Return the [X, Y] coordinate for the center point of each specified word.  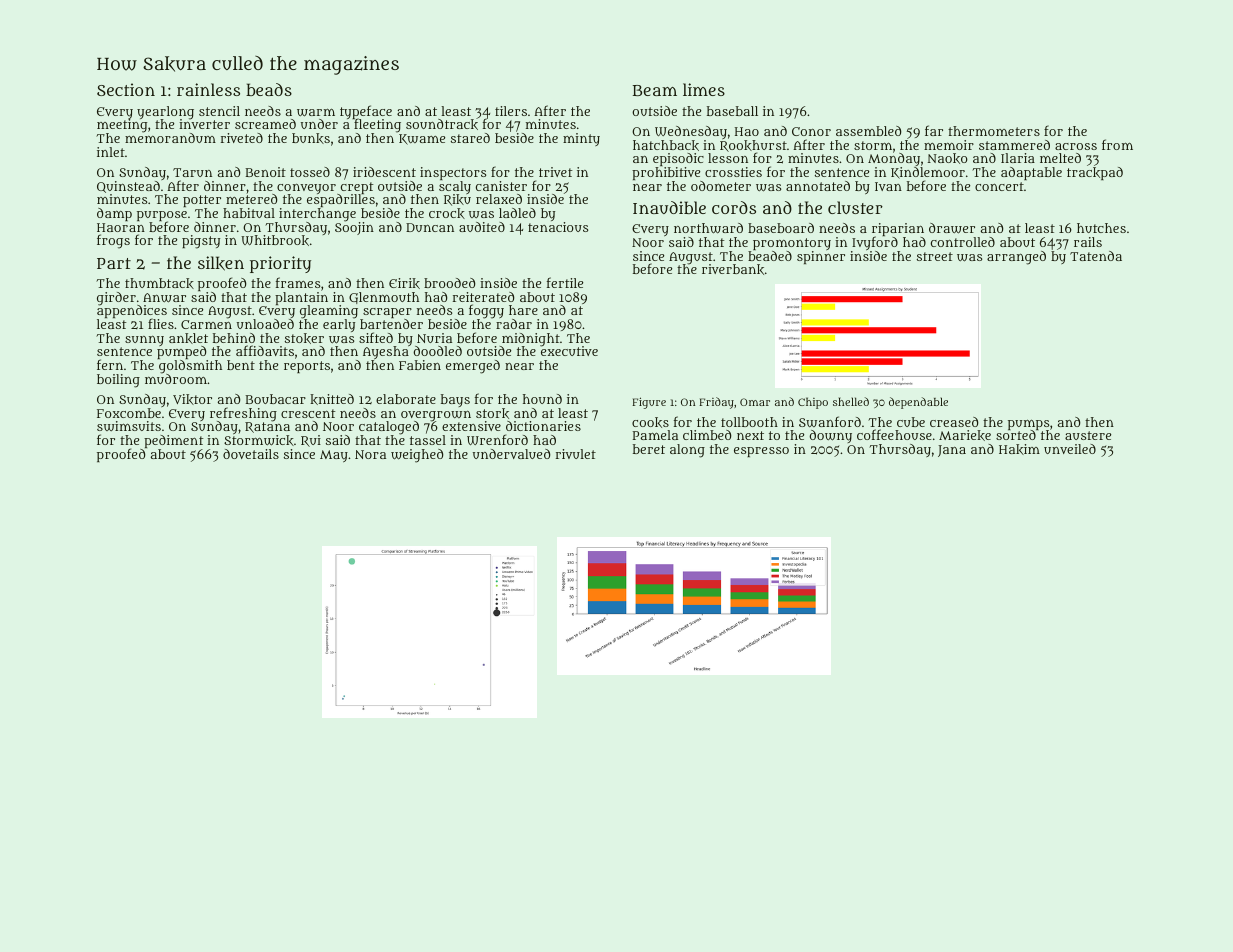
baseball [732, 111]
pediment [174, 441]
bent [241, 365]
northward [708, 228]
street [935, 256]
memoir [949, 145]
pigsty [201, 242]
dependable [918, 403]
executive [569, 351]
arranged [1016, 258]
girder [116, 299]
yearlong [165, 112]
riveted [242, 138]
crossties [733, 172]
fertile [565, 282]
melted [1060, 158]
